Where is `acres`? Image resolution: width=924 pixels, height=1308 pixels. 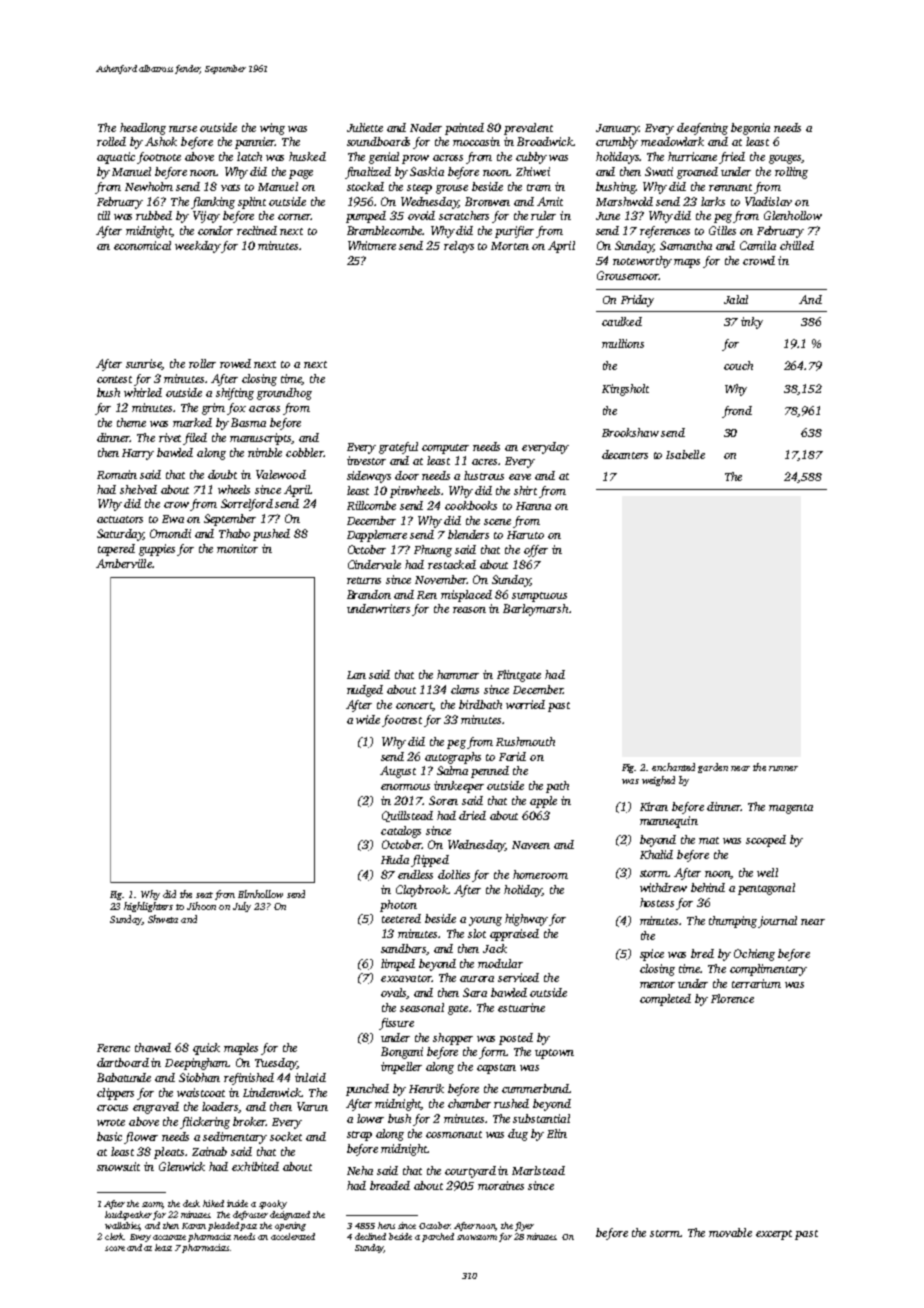
acres is located at coordinates (484, 462).
